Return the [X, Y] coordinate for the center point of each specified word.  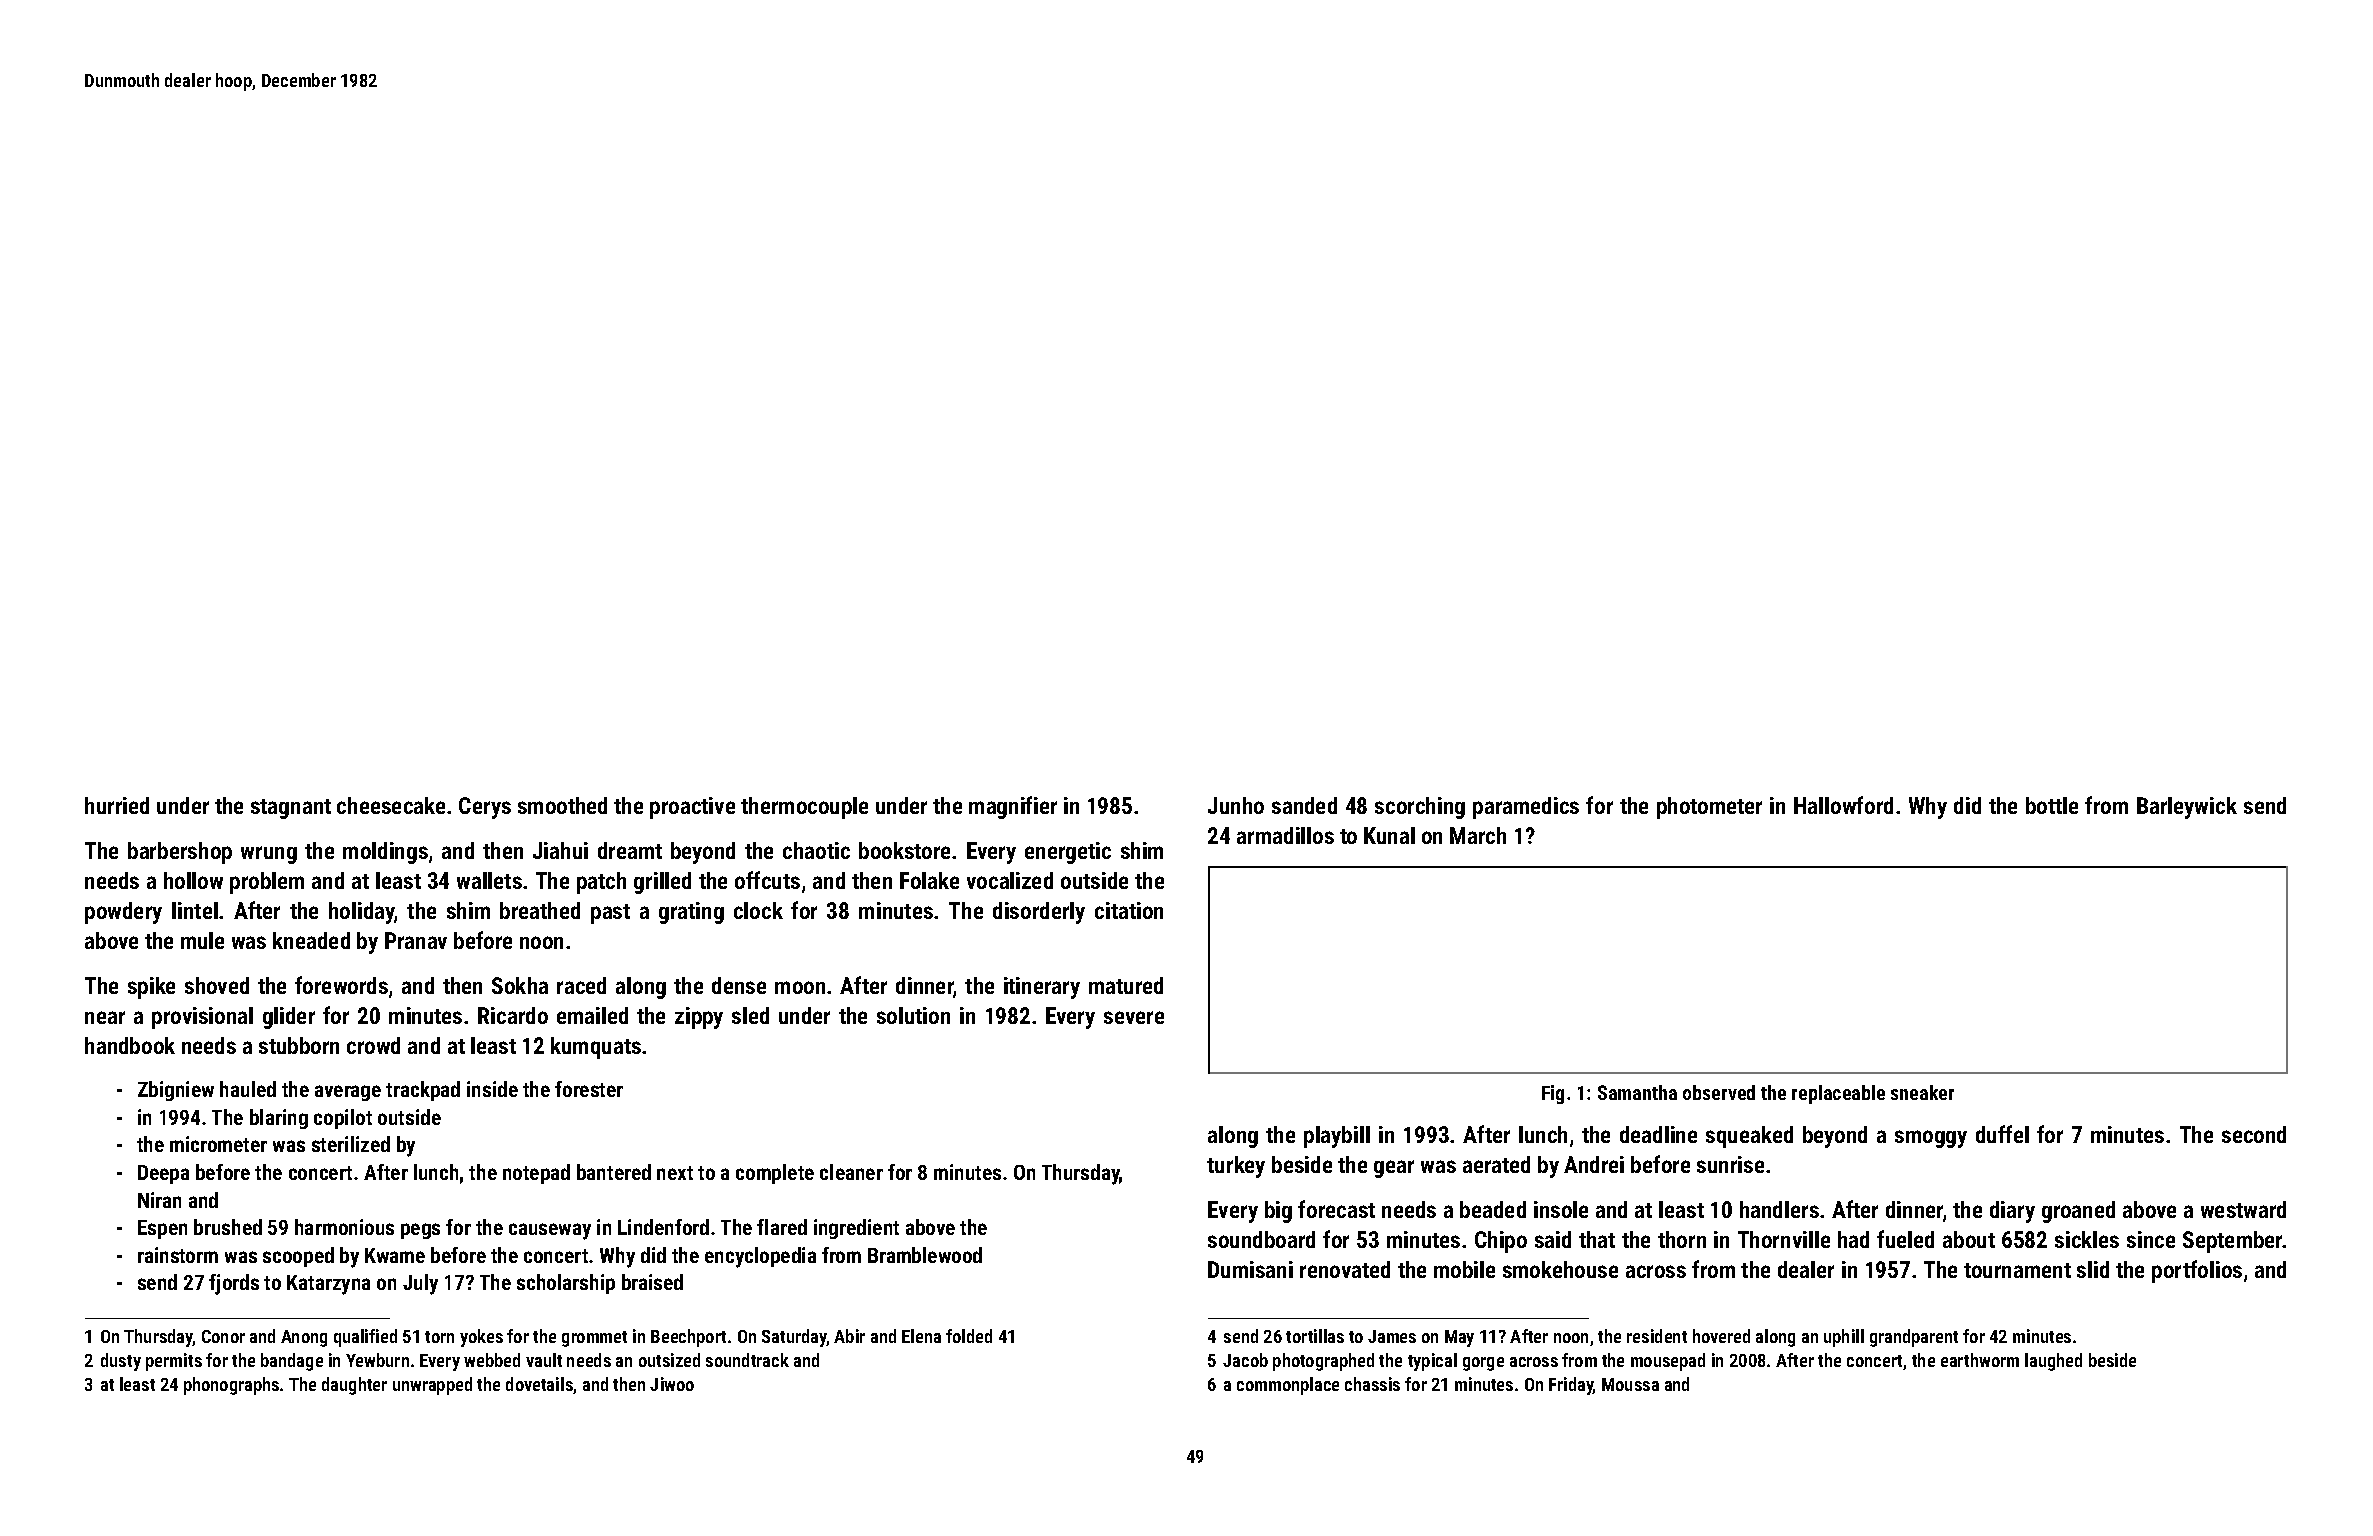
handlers [1779, 1209]
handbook [130, 1045]
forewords [341, 985]
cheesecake [391, 805]
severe [1134, 1017]
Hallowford [1843, 805]
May [1459, 1338]
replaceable [1838, 1094]
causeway [550, 1231]
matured [1126, 985]
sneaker [1922, 1092]
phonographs [231, 1386]
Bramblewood [925, 1255]
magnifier [1013, 807]
